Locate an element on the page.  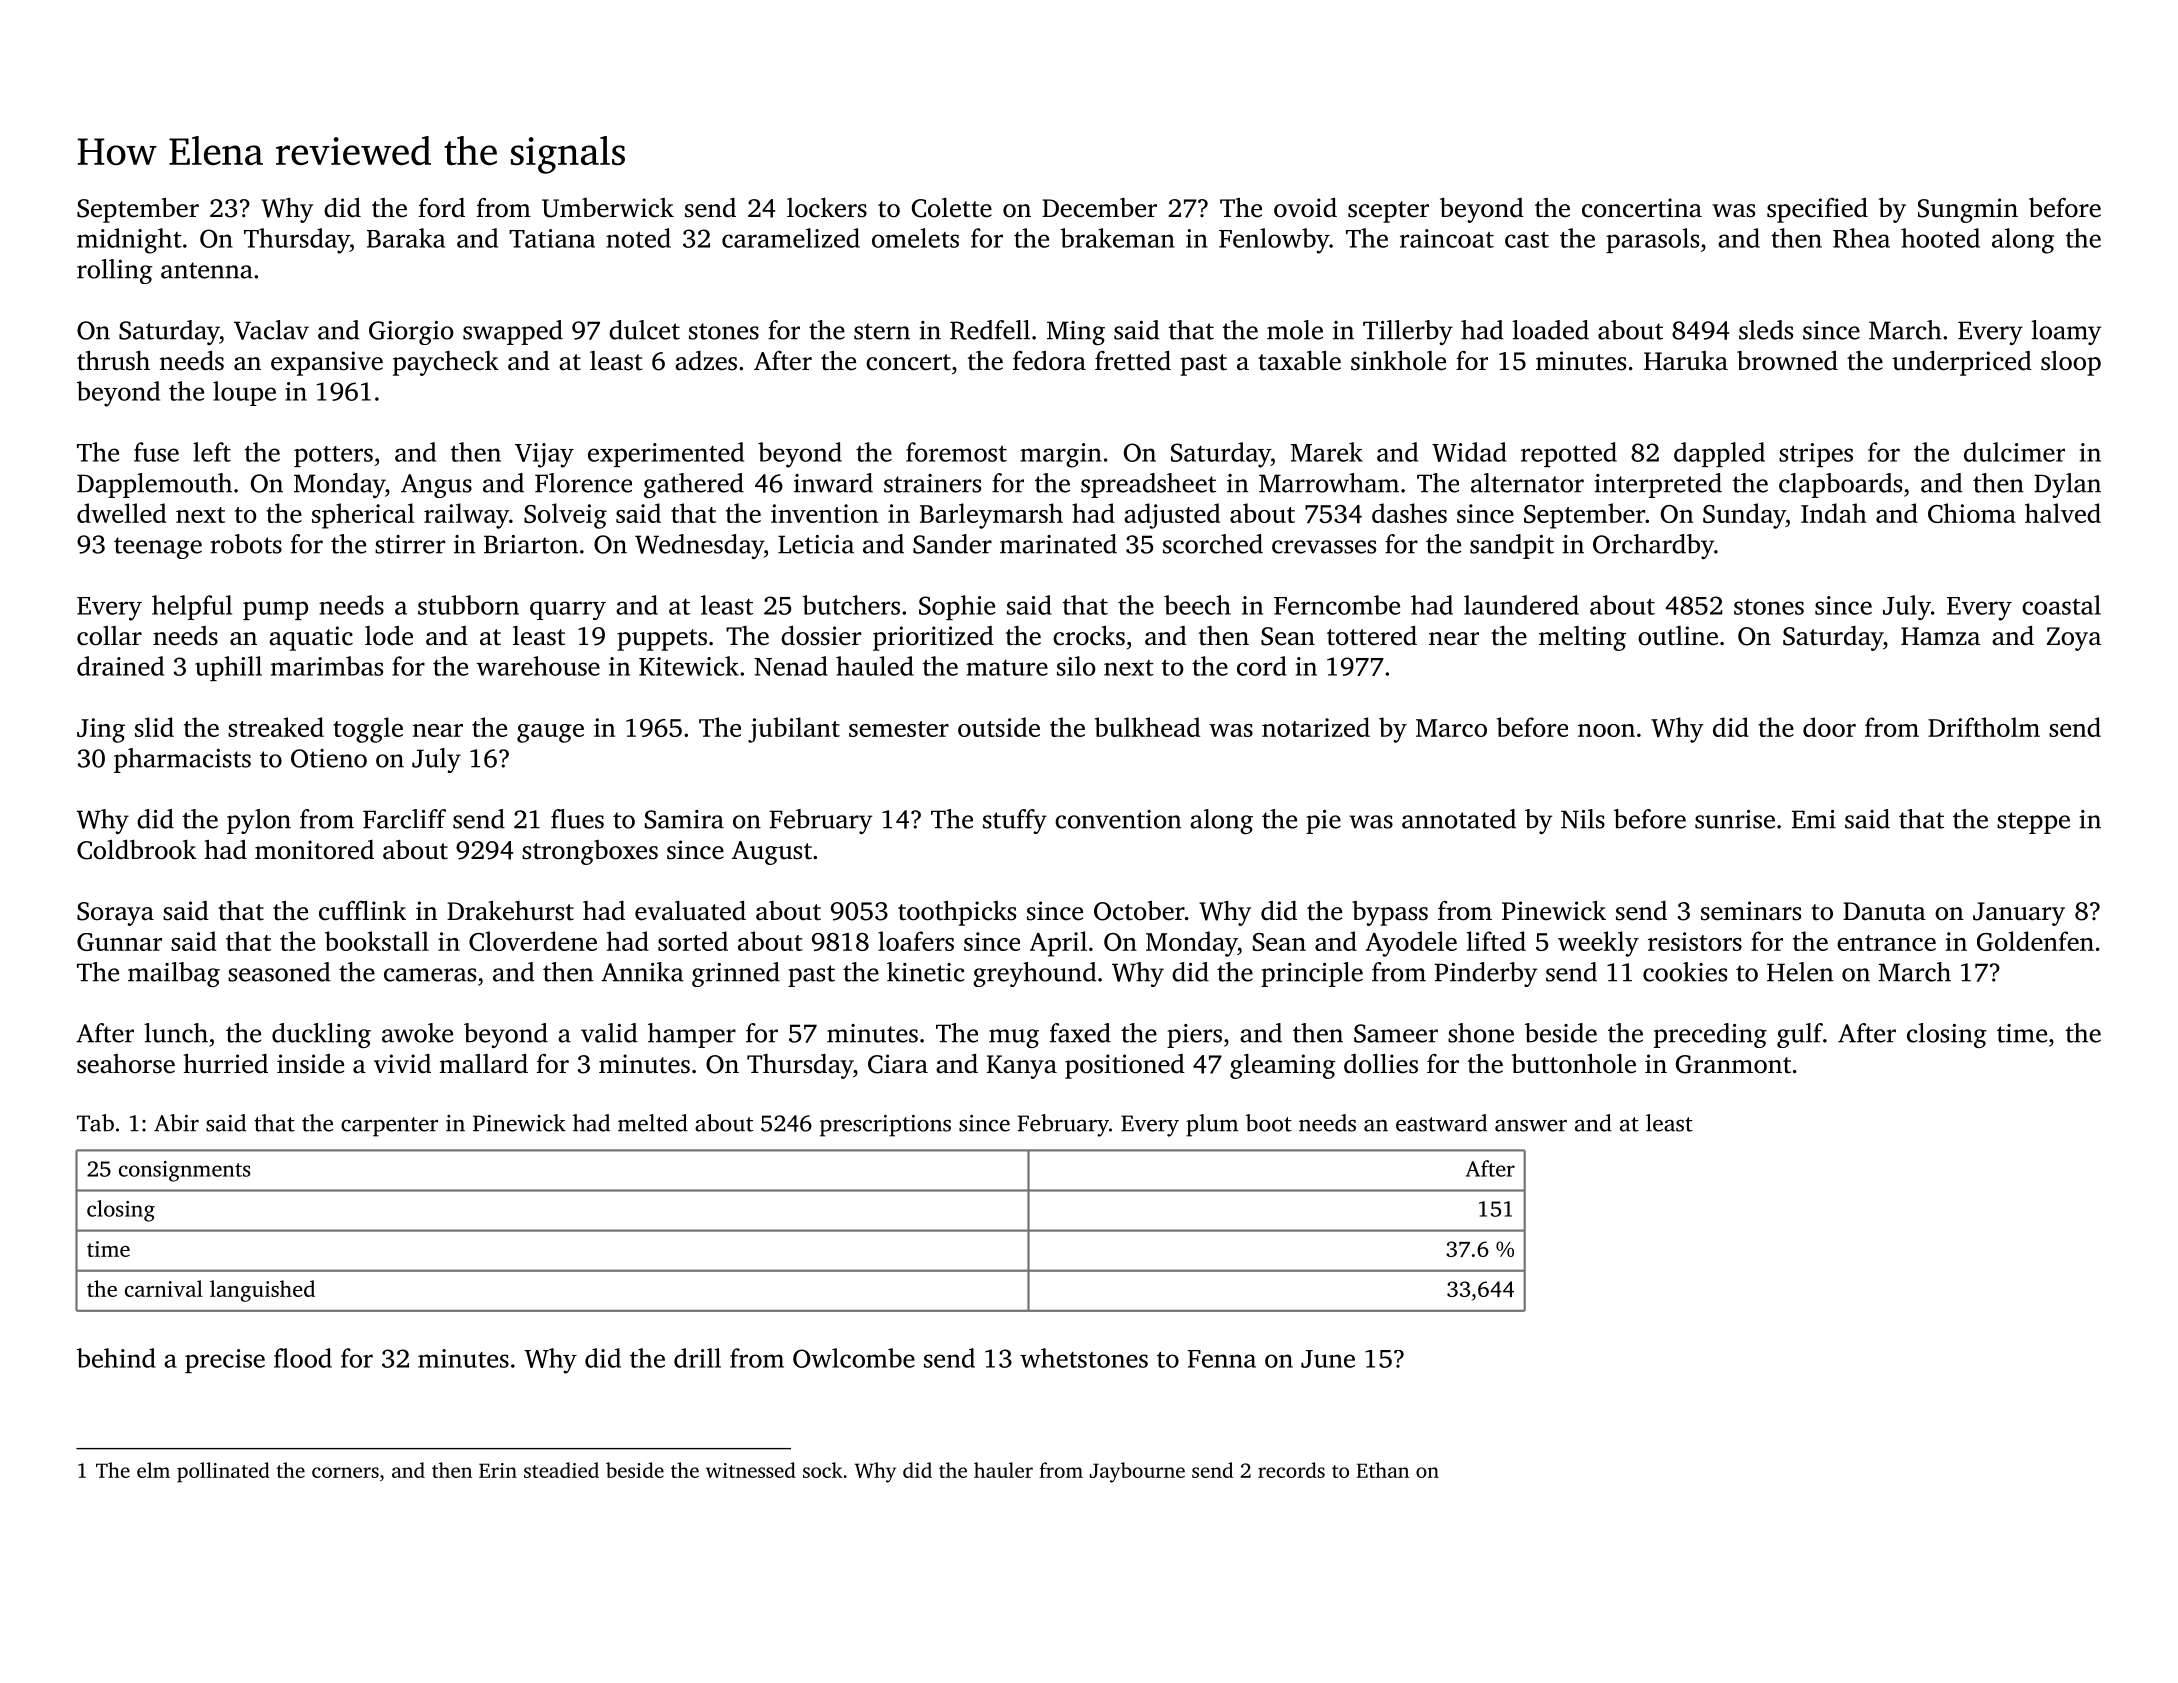
strongboxes is located at coordinates (590, 852).
